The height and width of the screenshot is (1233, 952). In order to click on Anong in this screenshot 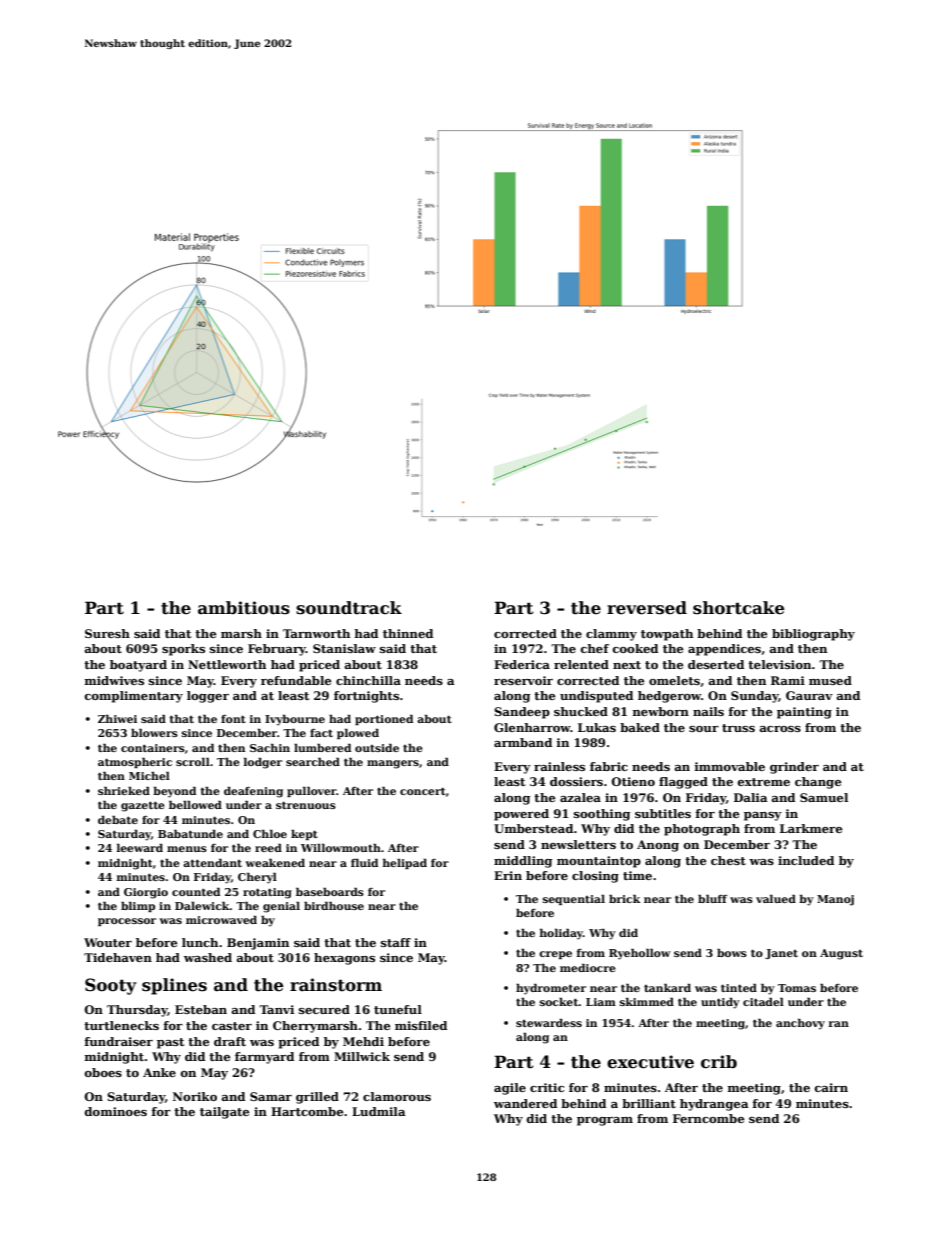, I will do `click(658, 846)`.
